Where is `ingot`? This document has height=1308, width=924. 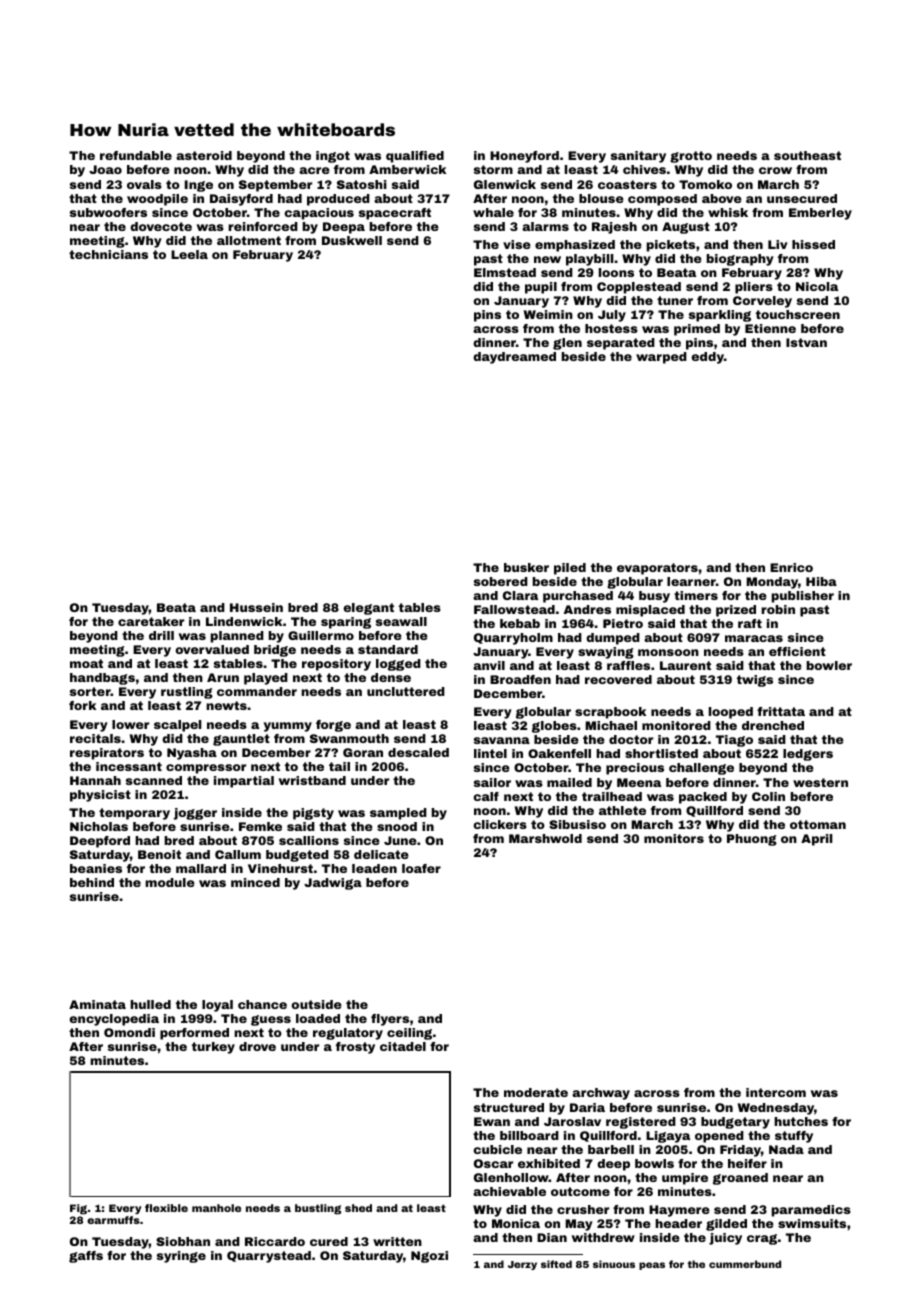 ingot is located at coordinates (333, 157).
